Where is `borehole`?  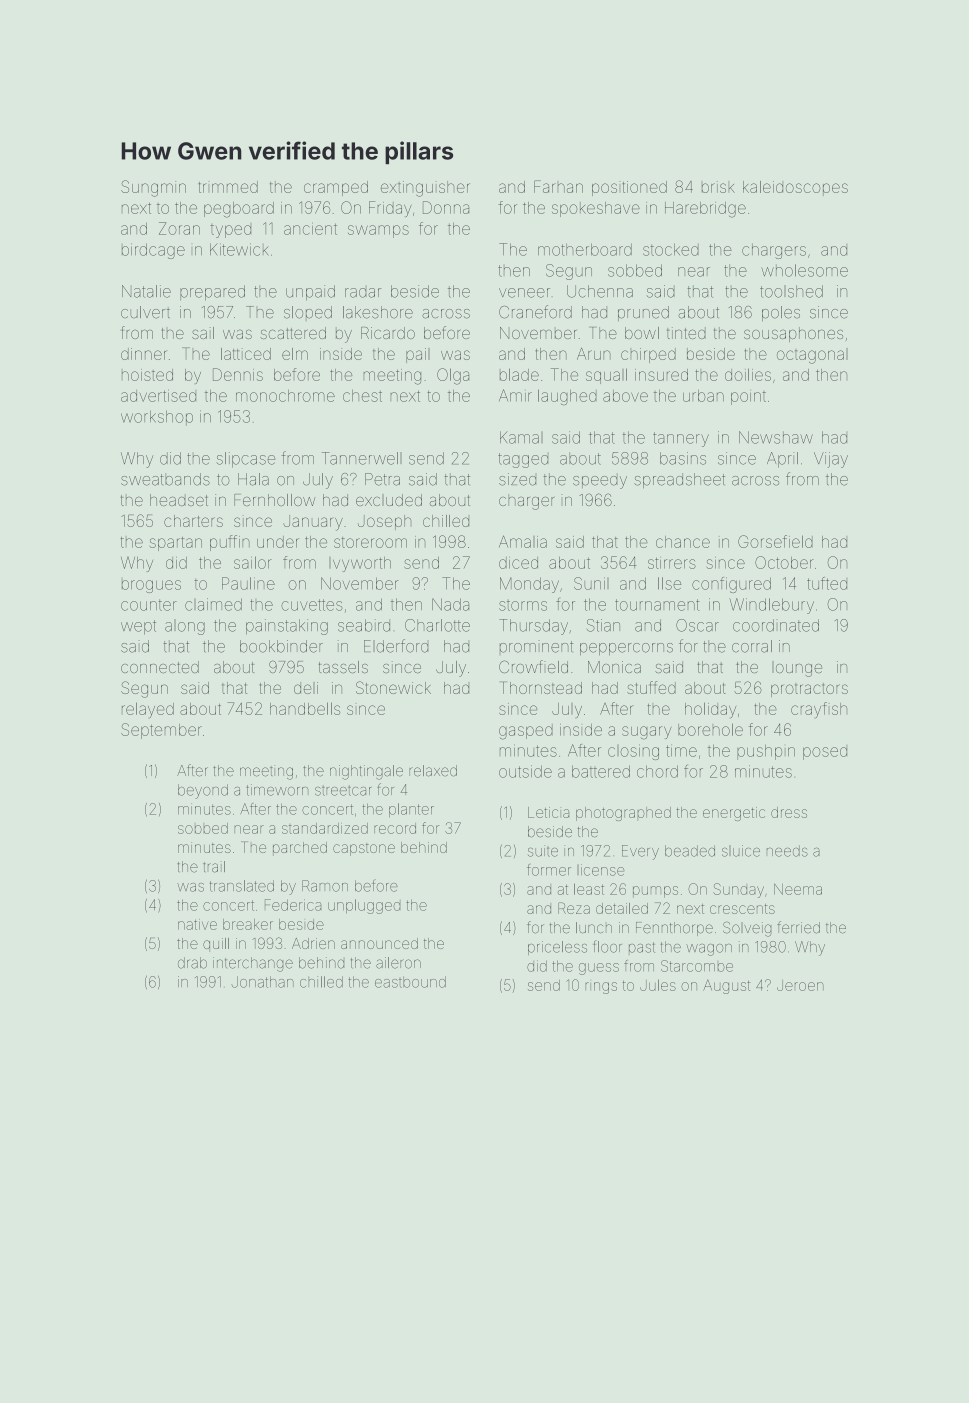
borehole is located at coordinates (710, 730).
